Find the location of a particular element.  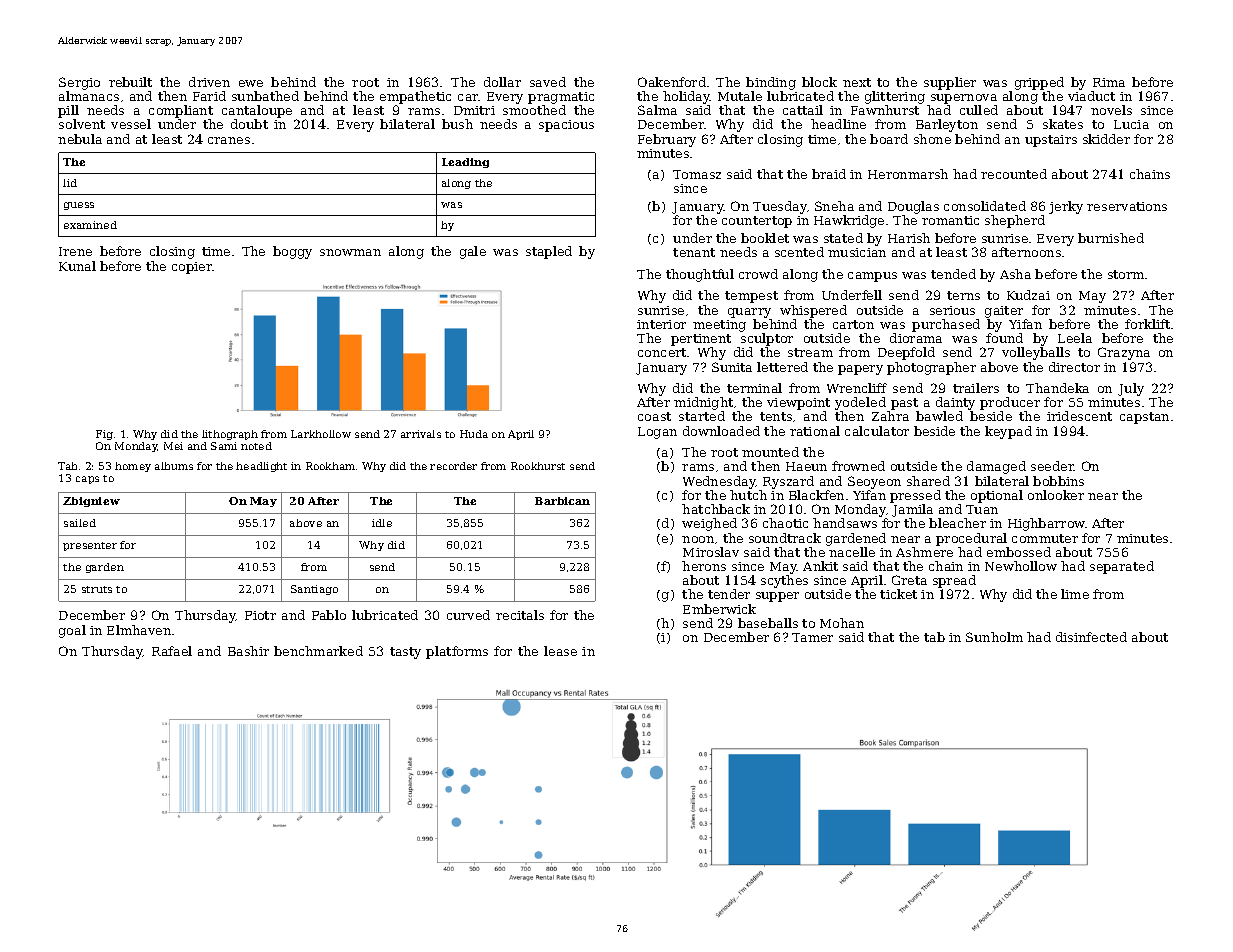

copier is located at coordinates (192, 268).
